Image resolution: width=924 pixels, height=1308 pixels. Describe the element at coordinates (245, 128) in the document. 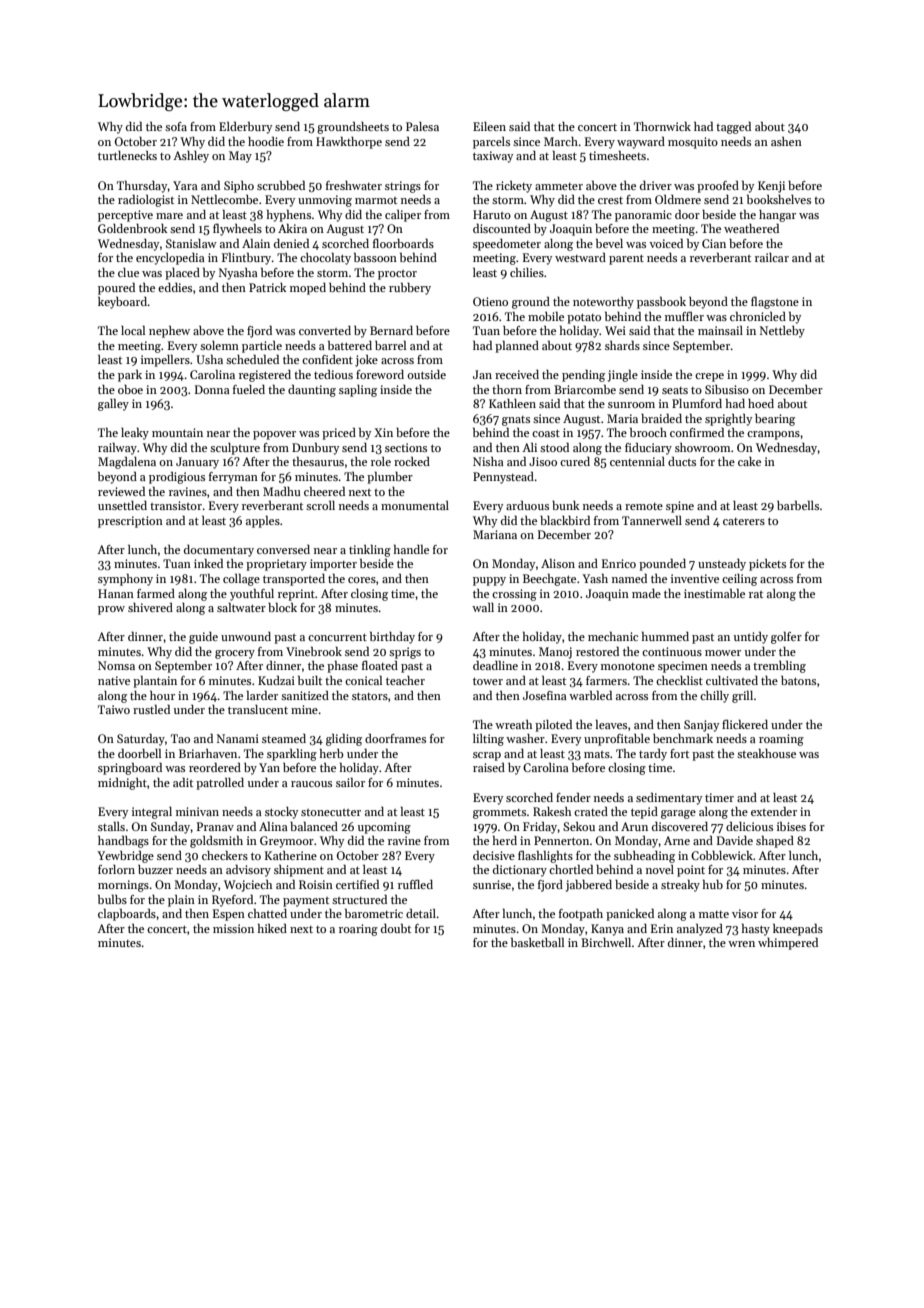

I see `Elderbury` at that location.
